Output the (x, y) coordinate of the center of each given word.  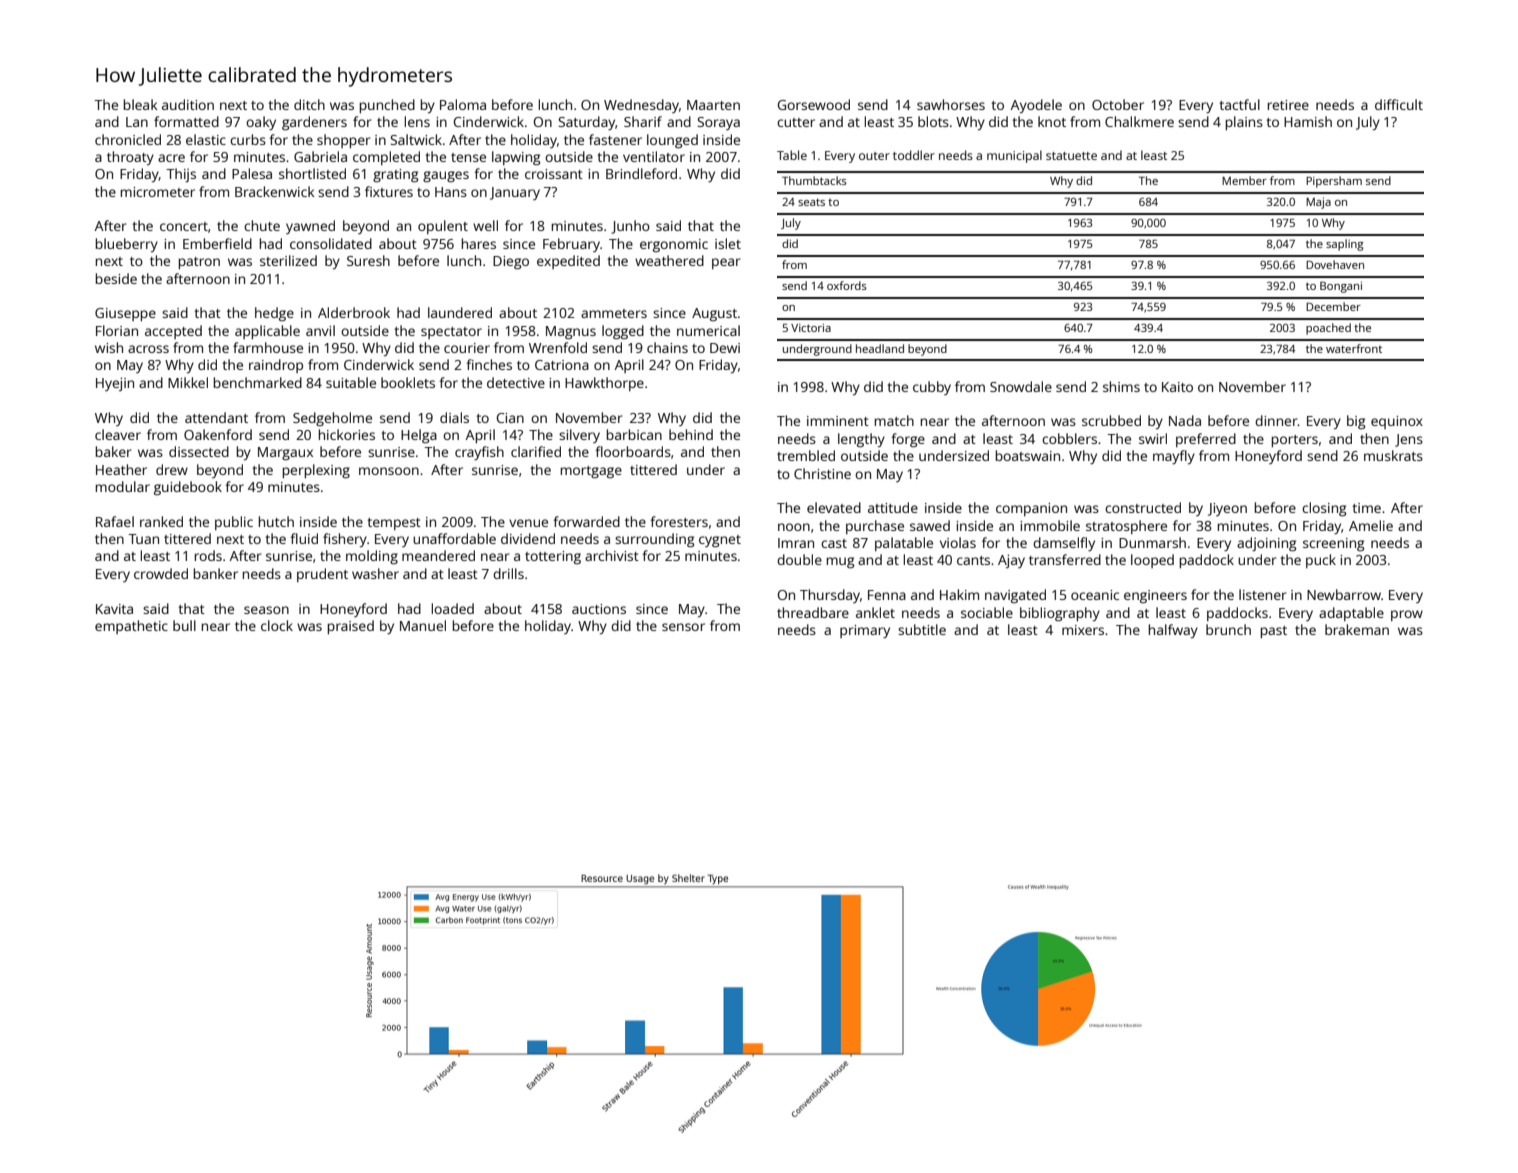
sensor (683, 627)
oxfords (847, 285)
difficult (1399, 104)
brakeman (1357, 629)
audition (188, 104)
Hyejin (115, 384)
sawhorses (951, 104)
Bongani (1341, 287)
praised (351, 627)
